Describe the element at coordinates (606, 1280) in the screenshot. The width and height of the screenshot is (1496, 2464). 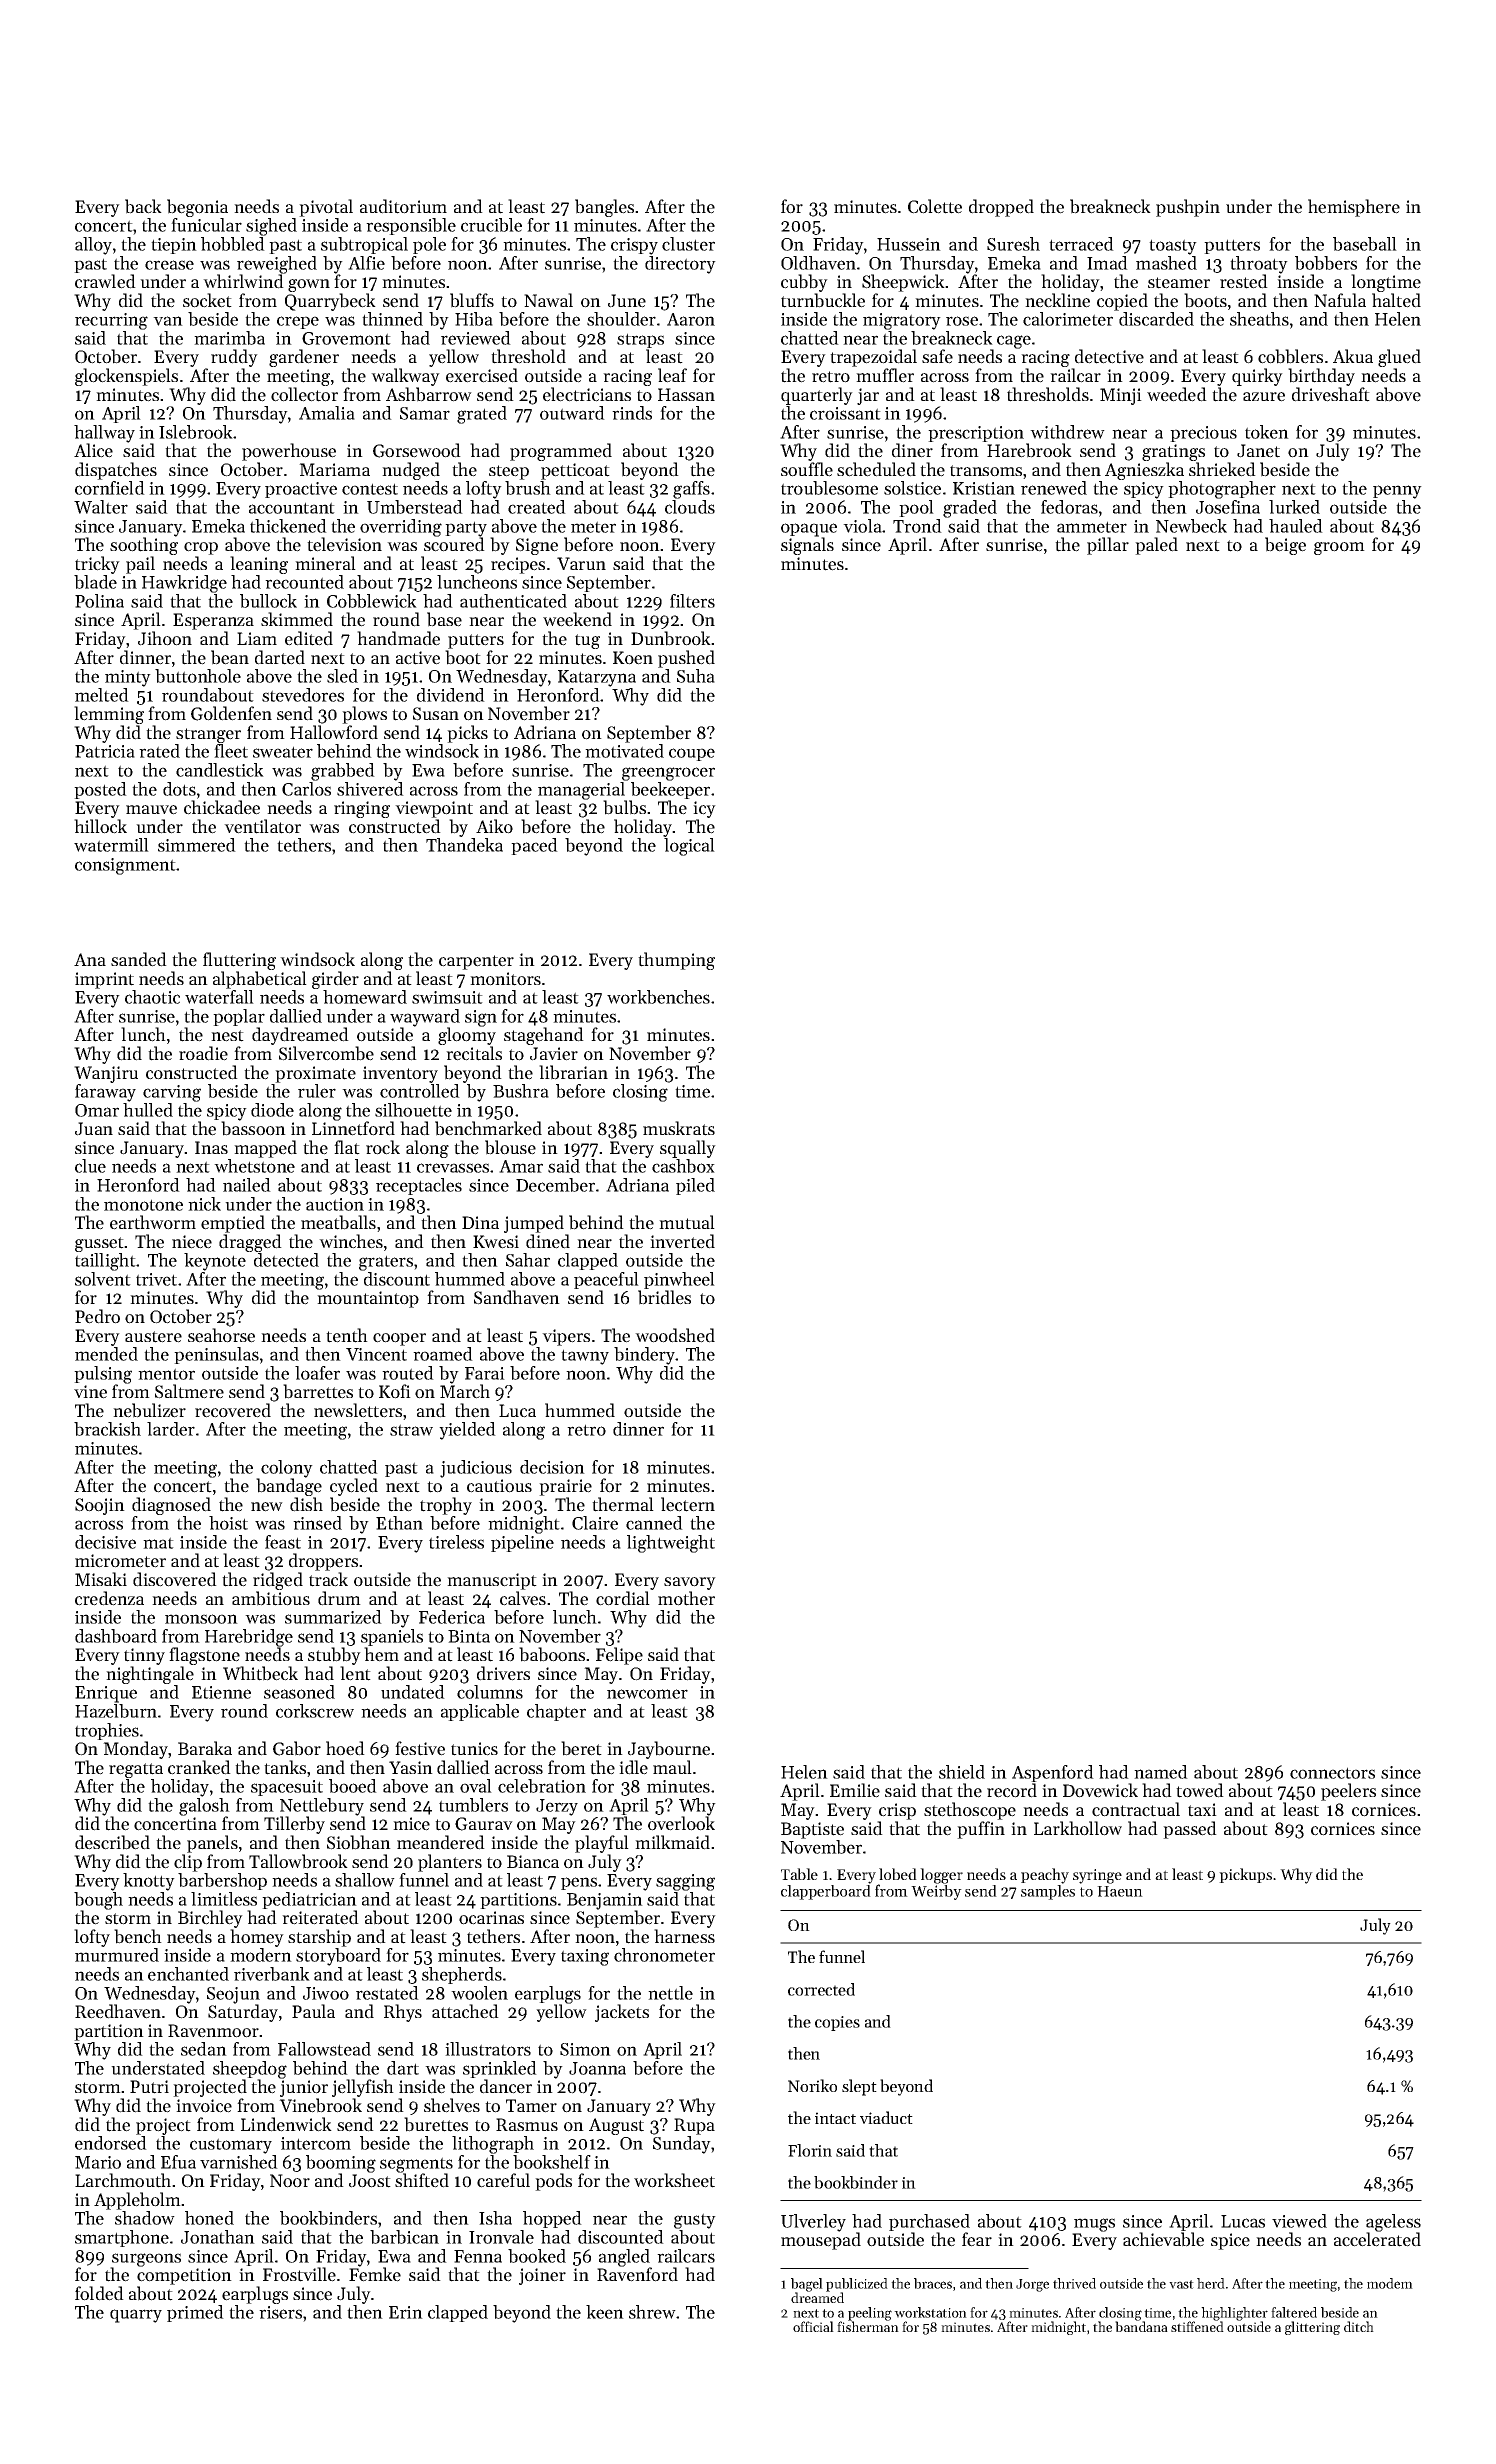
I see `peaceful` at that location.
